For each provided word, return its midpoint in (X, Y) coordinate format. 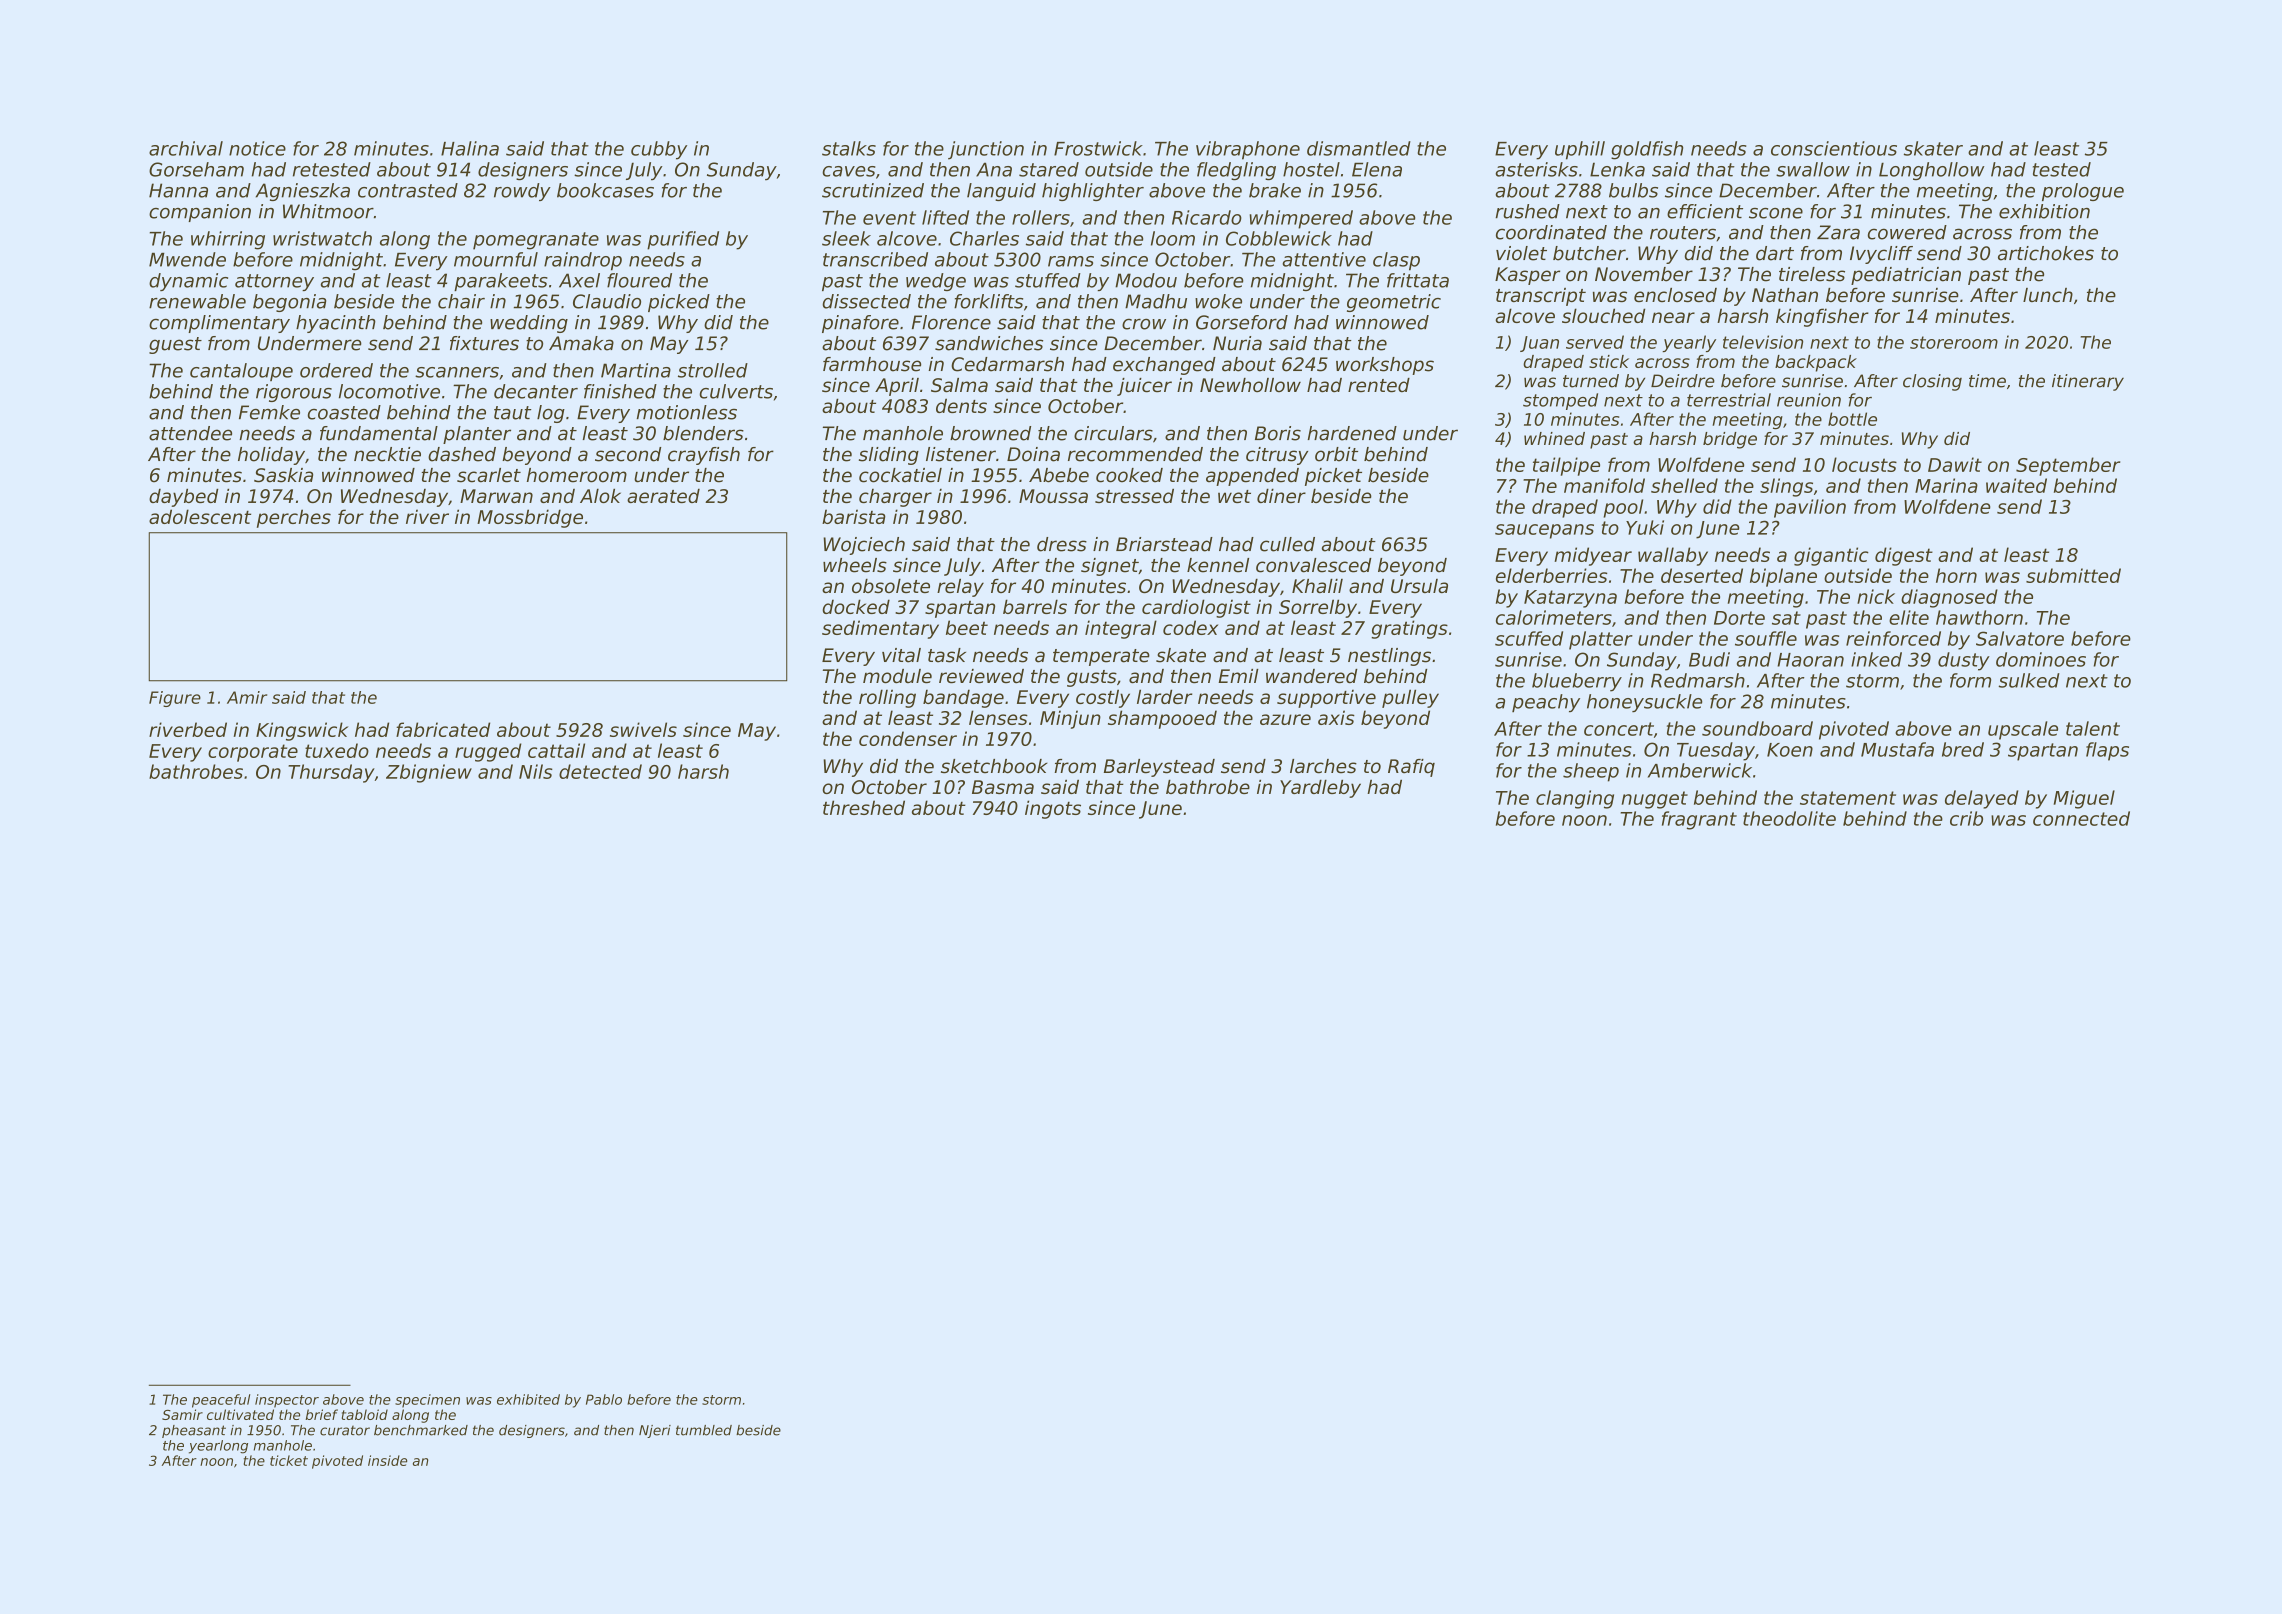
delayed (1981, 799)
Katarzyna (1570, 599)
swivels (643, 729)
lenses (998, 717)
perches (294, 518)
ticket (289, 1460)
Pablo (604, 1399)
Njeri (655, 1431)
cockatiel (900, 475)
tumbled (704, 1430)
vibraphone (1248, 150)
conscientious (1834, 148)
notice (257, 148)
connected (2081, 818)
